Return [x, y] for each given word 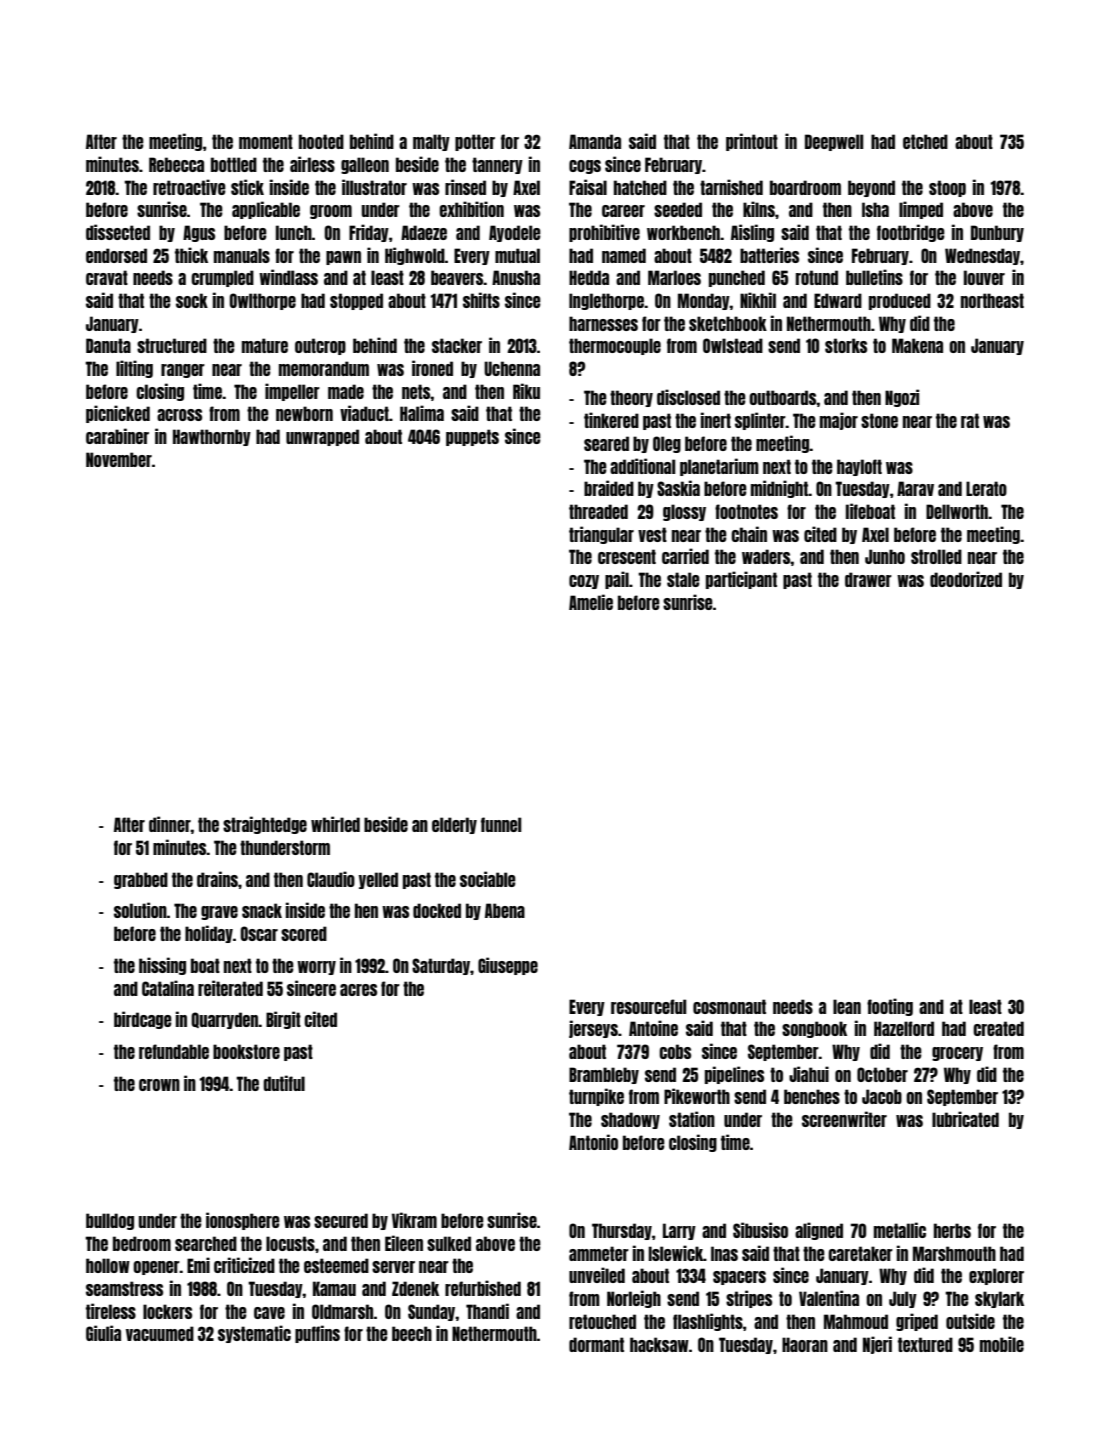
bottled [234, 164]
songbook [814, 1029]
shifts [481, 300]
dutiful [284, 1083]
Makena [917, 345]
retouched [602, 1321]
